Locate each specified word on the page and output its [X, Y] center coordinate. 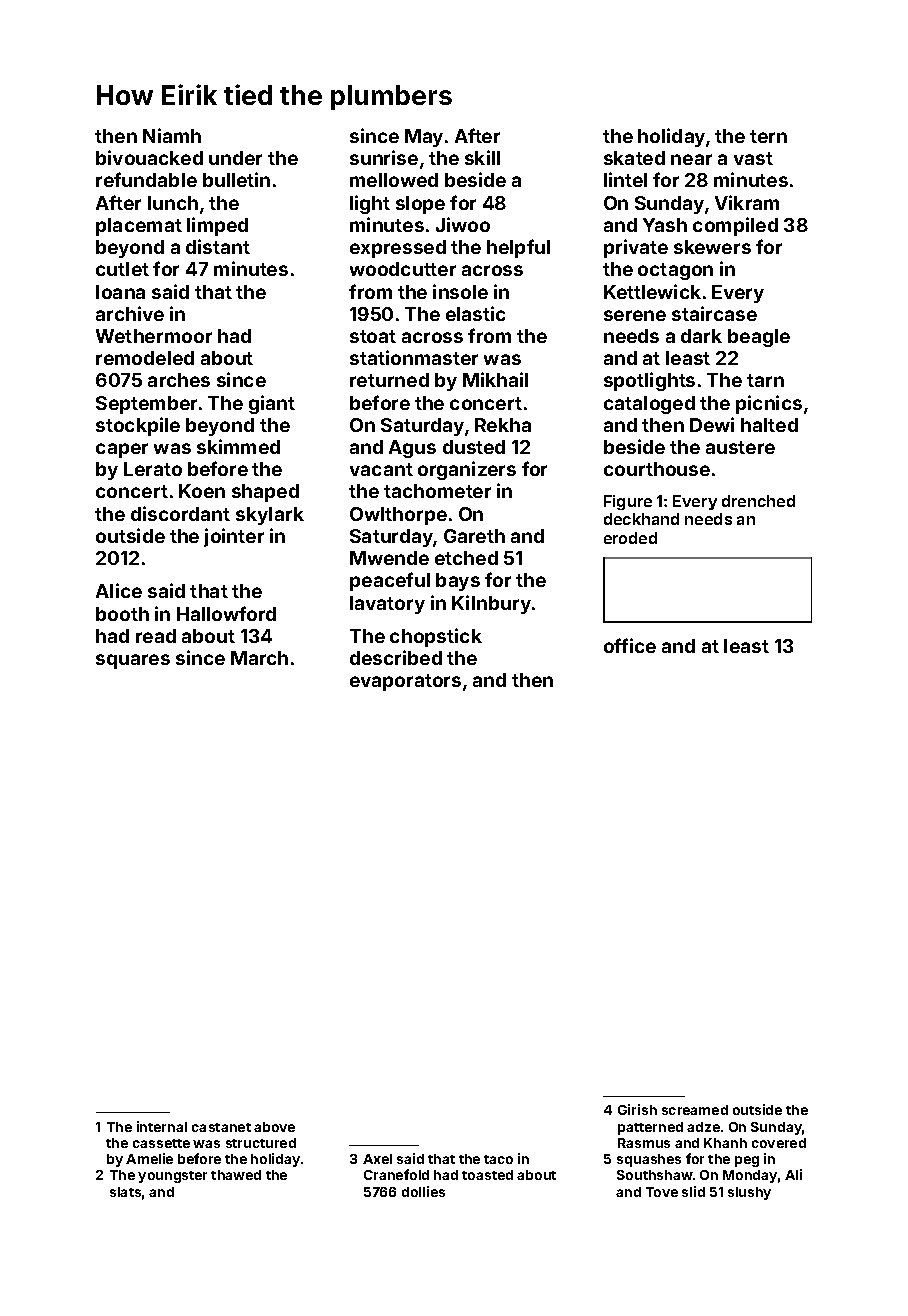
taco [498, 1159]
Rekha [503, 425]
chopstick [436, 637]
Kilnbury [491, 604]
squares [133, 661]
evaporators [405, 682]
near [691, 159]
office [630, 645]
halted [769, 425]
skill [482, 157]
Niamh [172, 135]
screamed [695, 1110]
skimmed [238, 446]
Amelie [149, 1158]
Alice [119, 590]
